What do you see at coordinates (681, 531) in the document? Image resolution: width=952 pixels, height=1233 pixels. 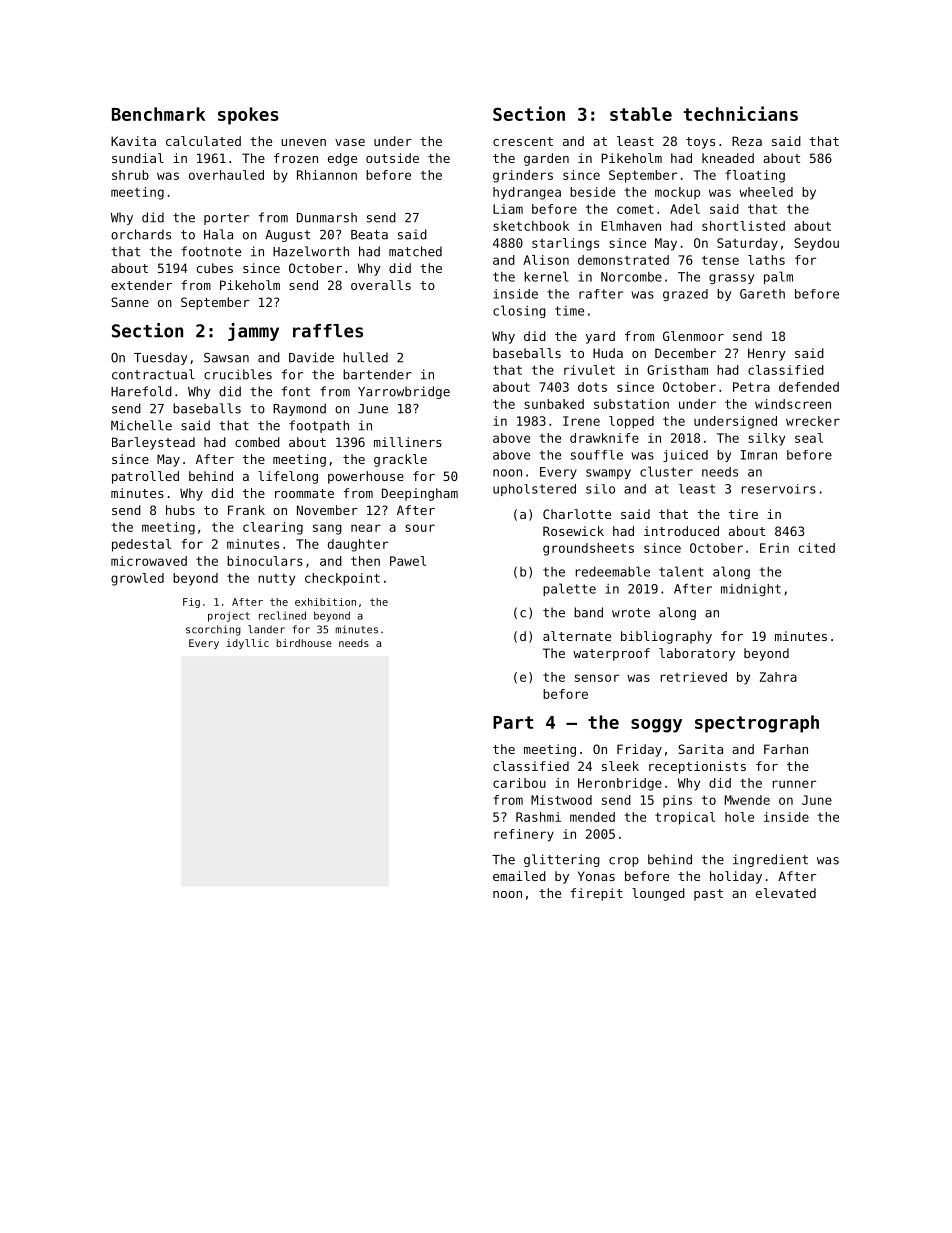 I see `introduced` at bounding box center [681, 531].
